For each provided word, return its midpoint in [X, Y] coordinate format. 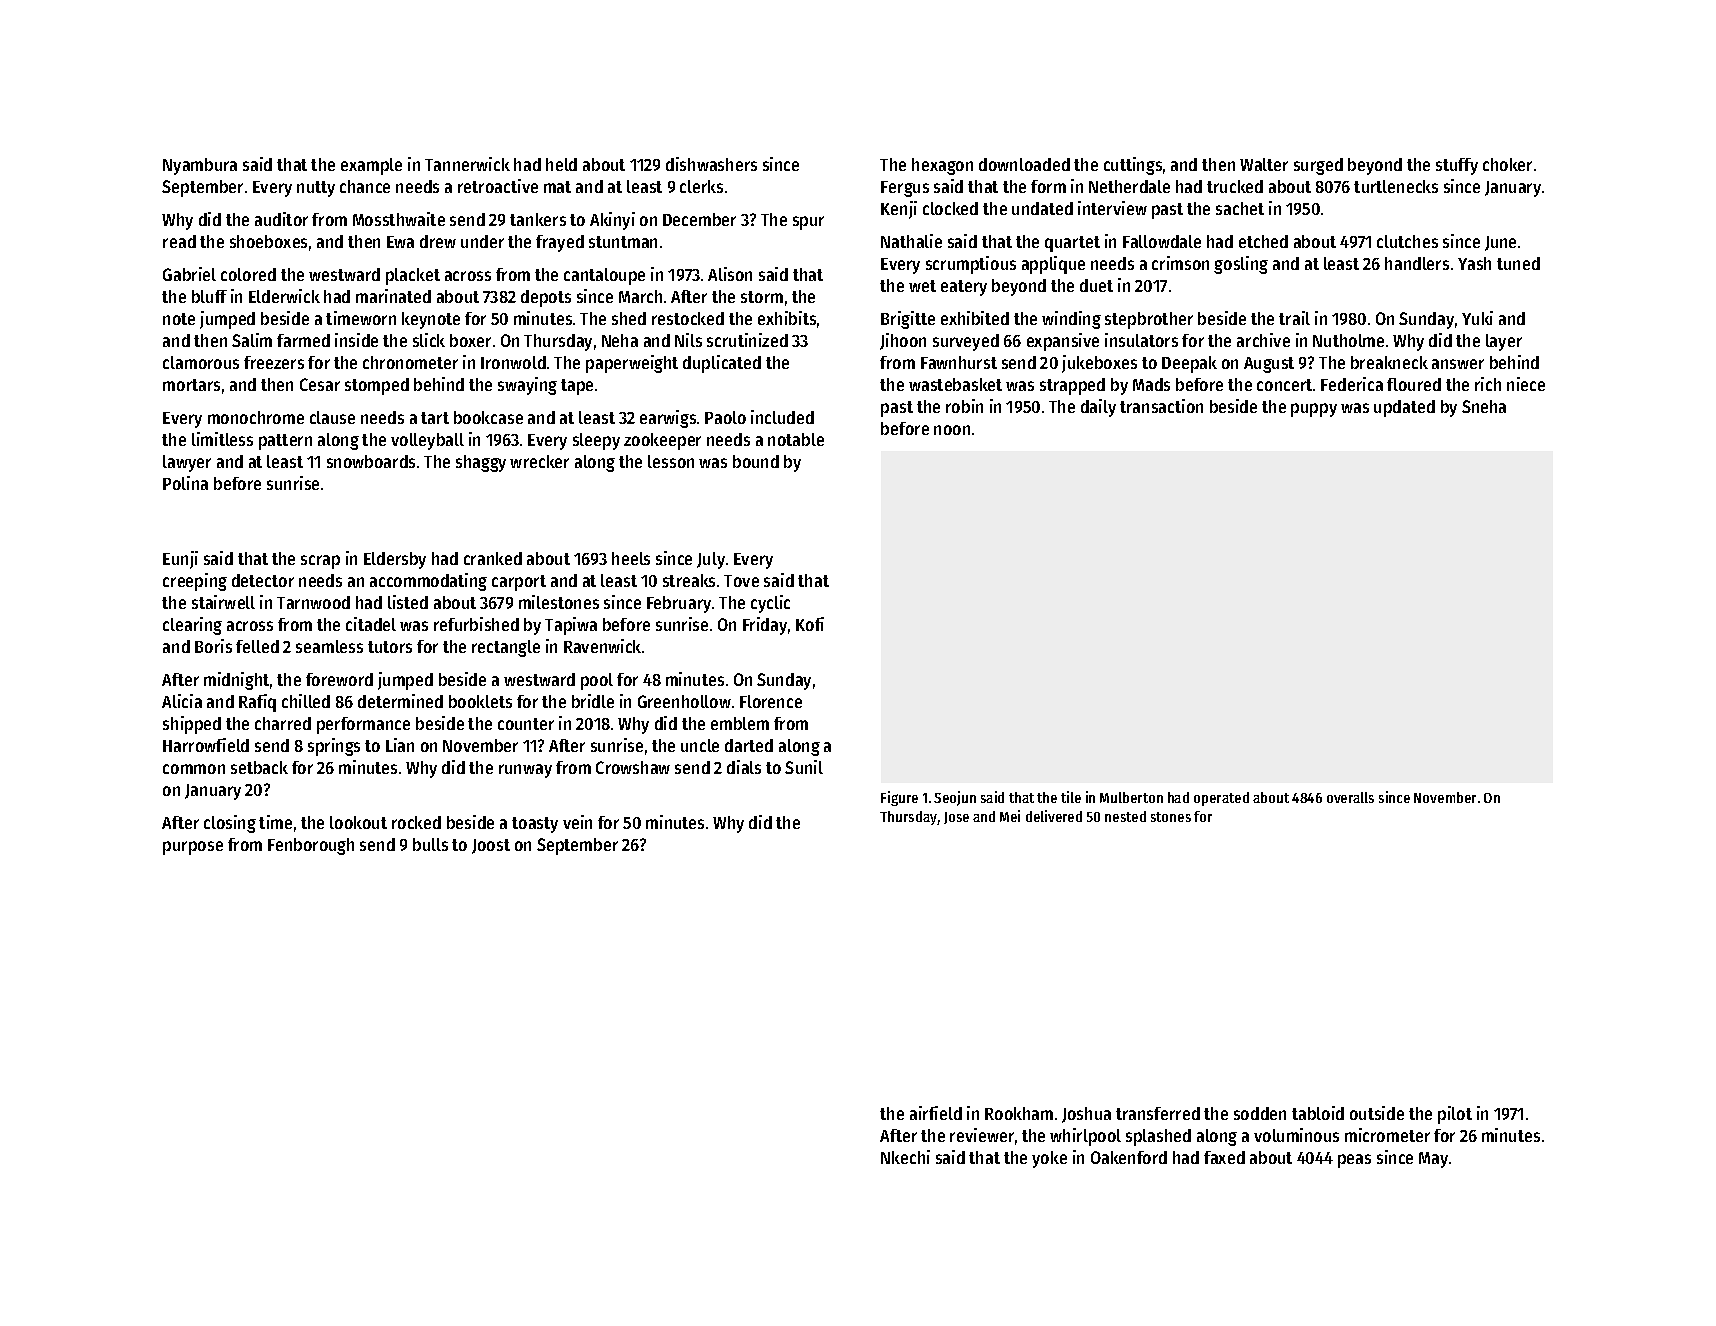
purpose [193, 848]
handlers [1417, 263]
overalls [1350, 797]
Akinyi [612, 221]
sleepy [596, 441]
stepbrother [1149, 320]
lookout [358, 822]
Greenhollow [684, 701]
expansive [1063, 342]
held [561, 164]
